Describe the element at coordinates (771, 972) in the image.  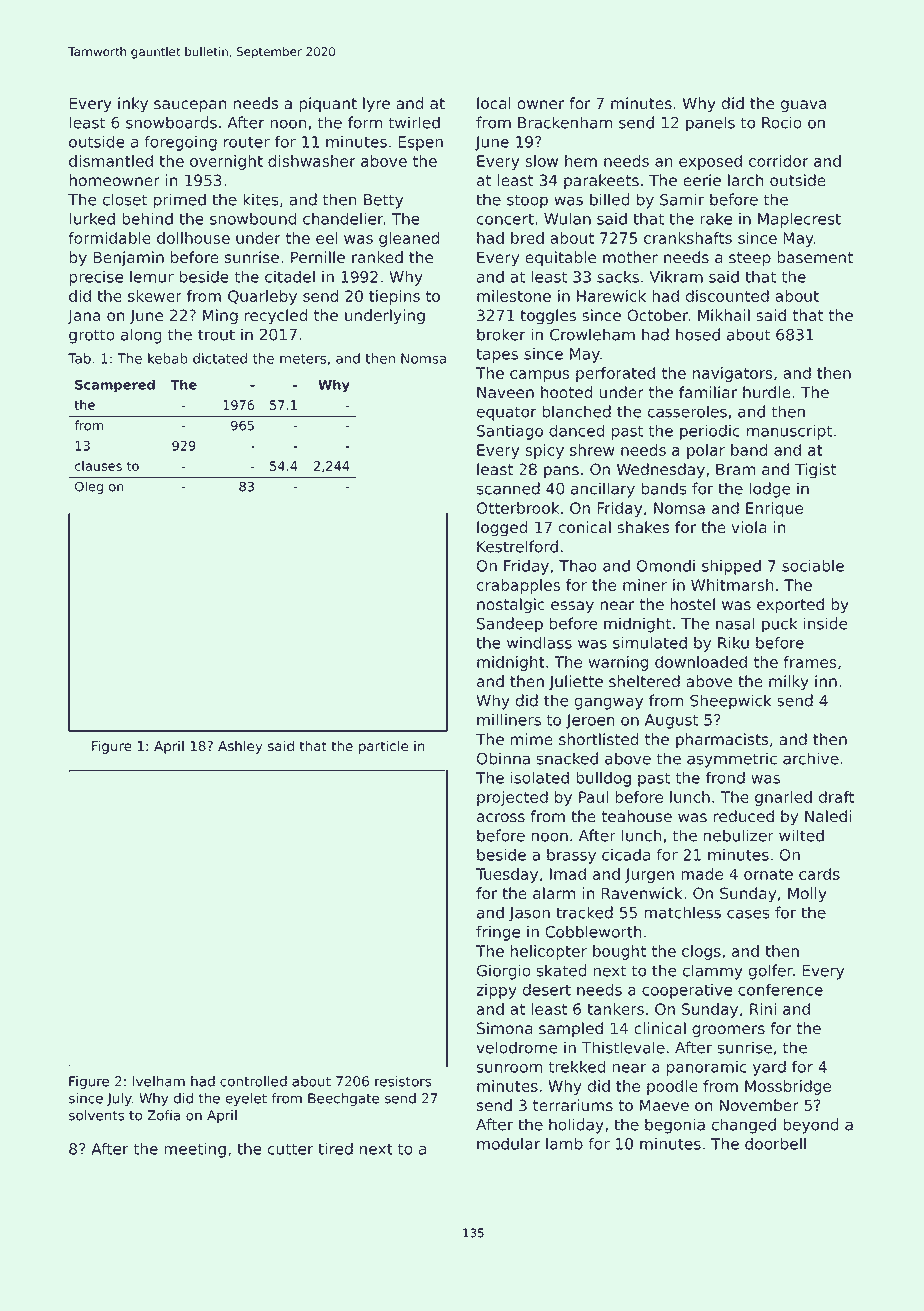
I see `golfer` at that location.
